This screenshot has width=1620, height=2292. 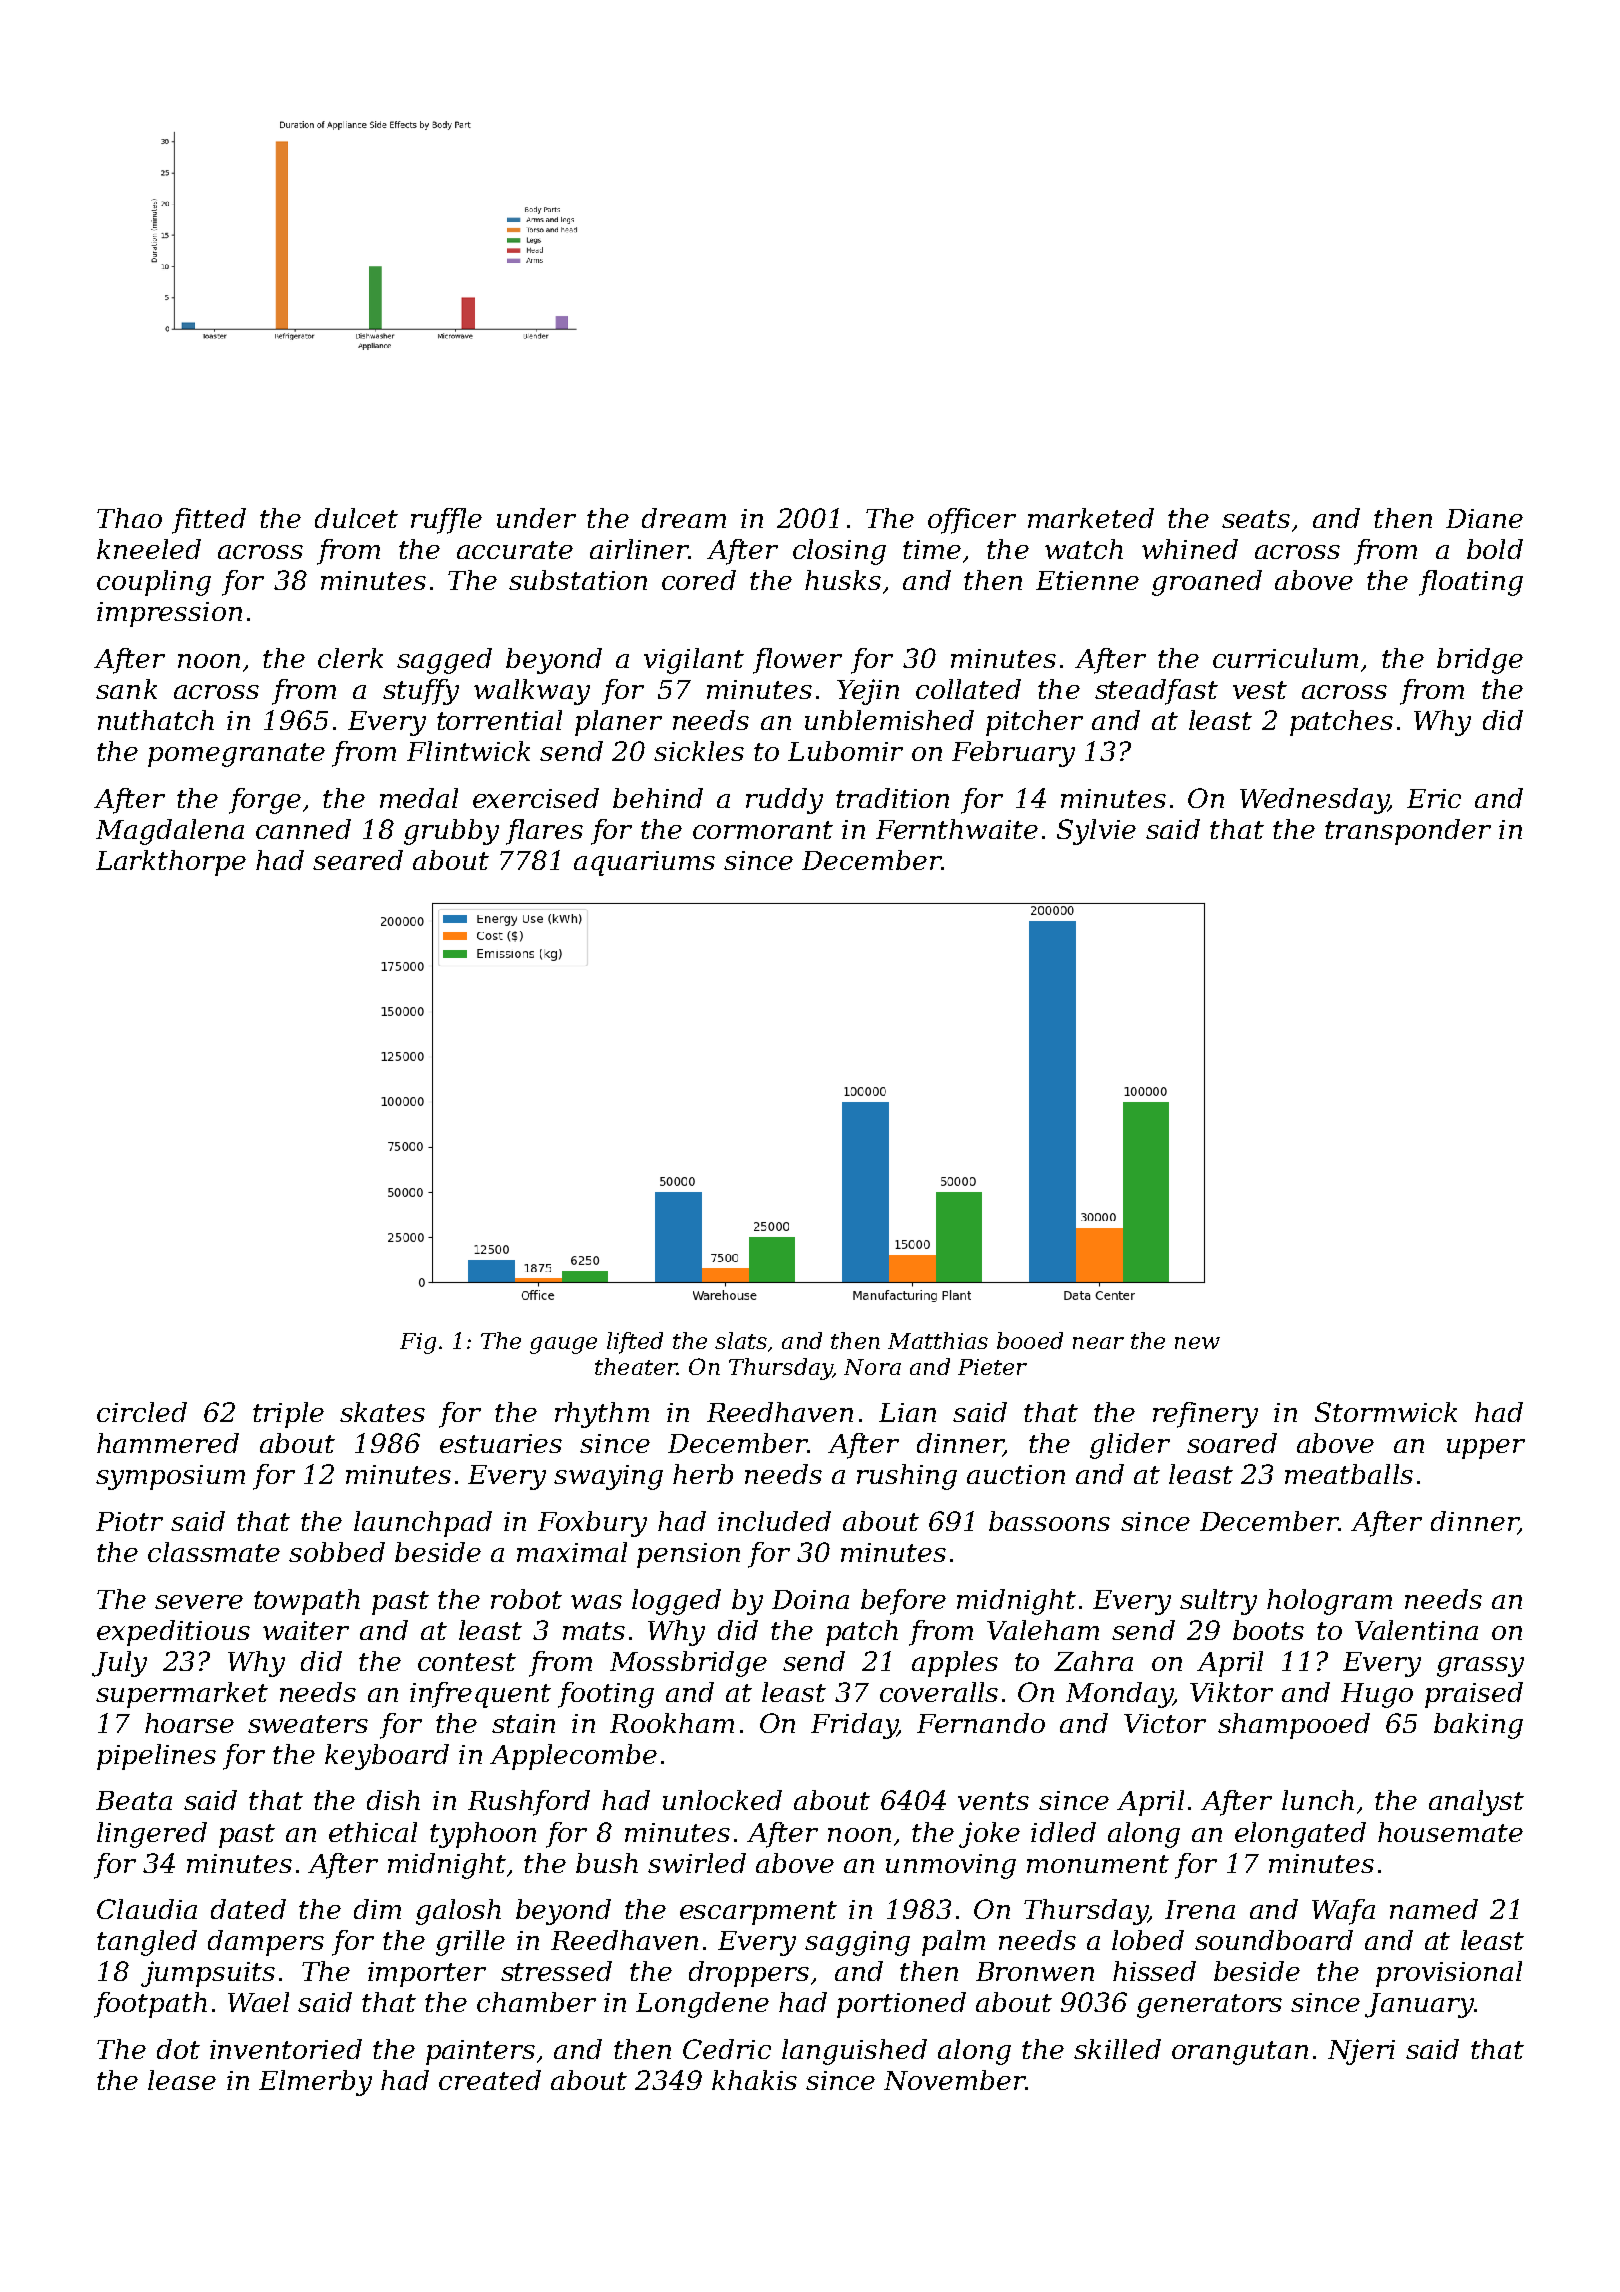 I want to click on Pieter, so click(x=992, y=1367).
